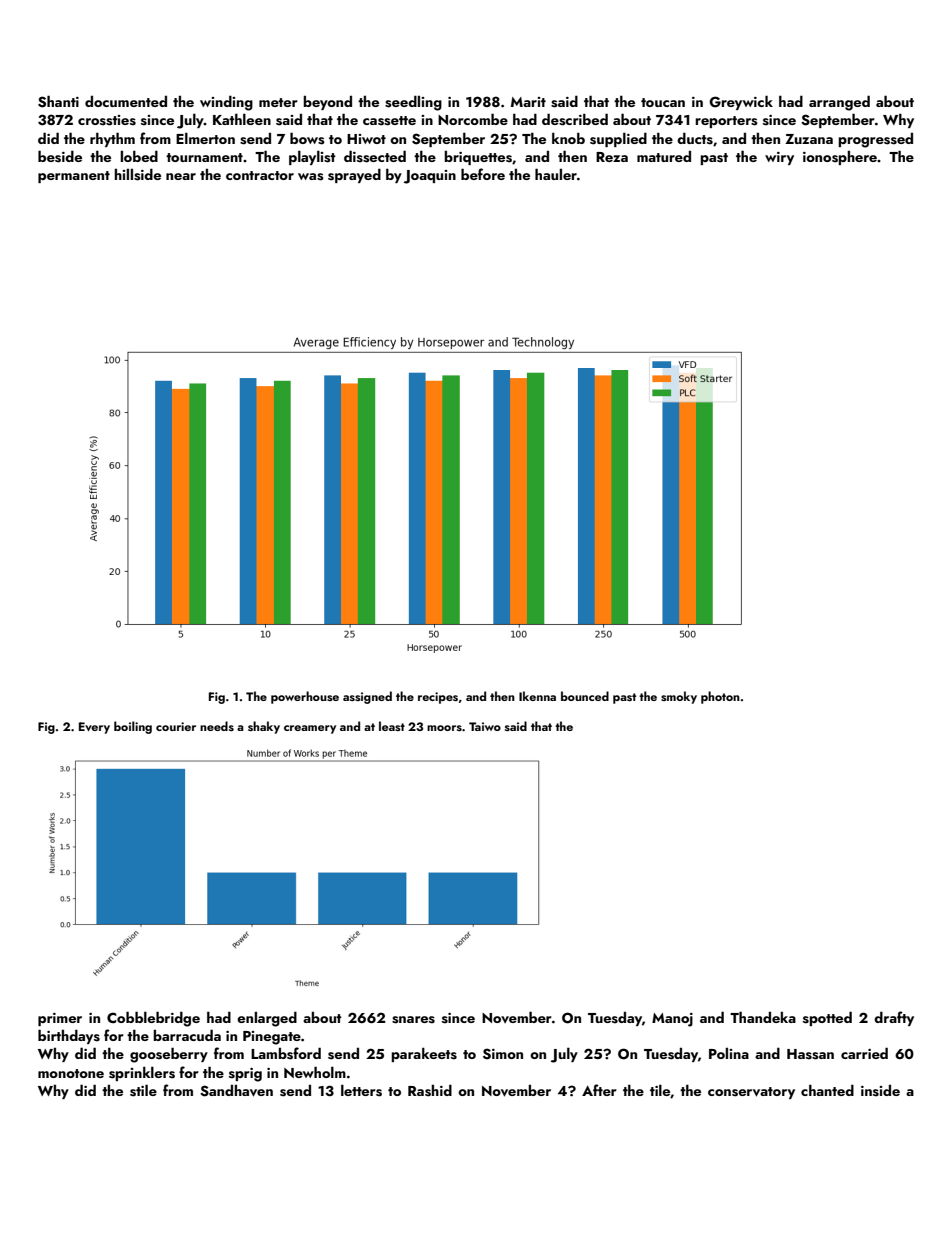 Image resolution: width=952 pixels, height=1233 pixels. What do you see at coordinates (809, 139) in the screenshot?
I see `Zuzana` at bounding box center [809, 139].
